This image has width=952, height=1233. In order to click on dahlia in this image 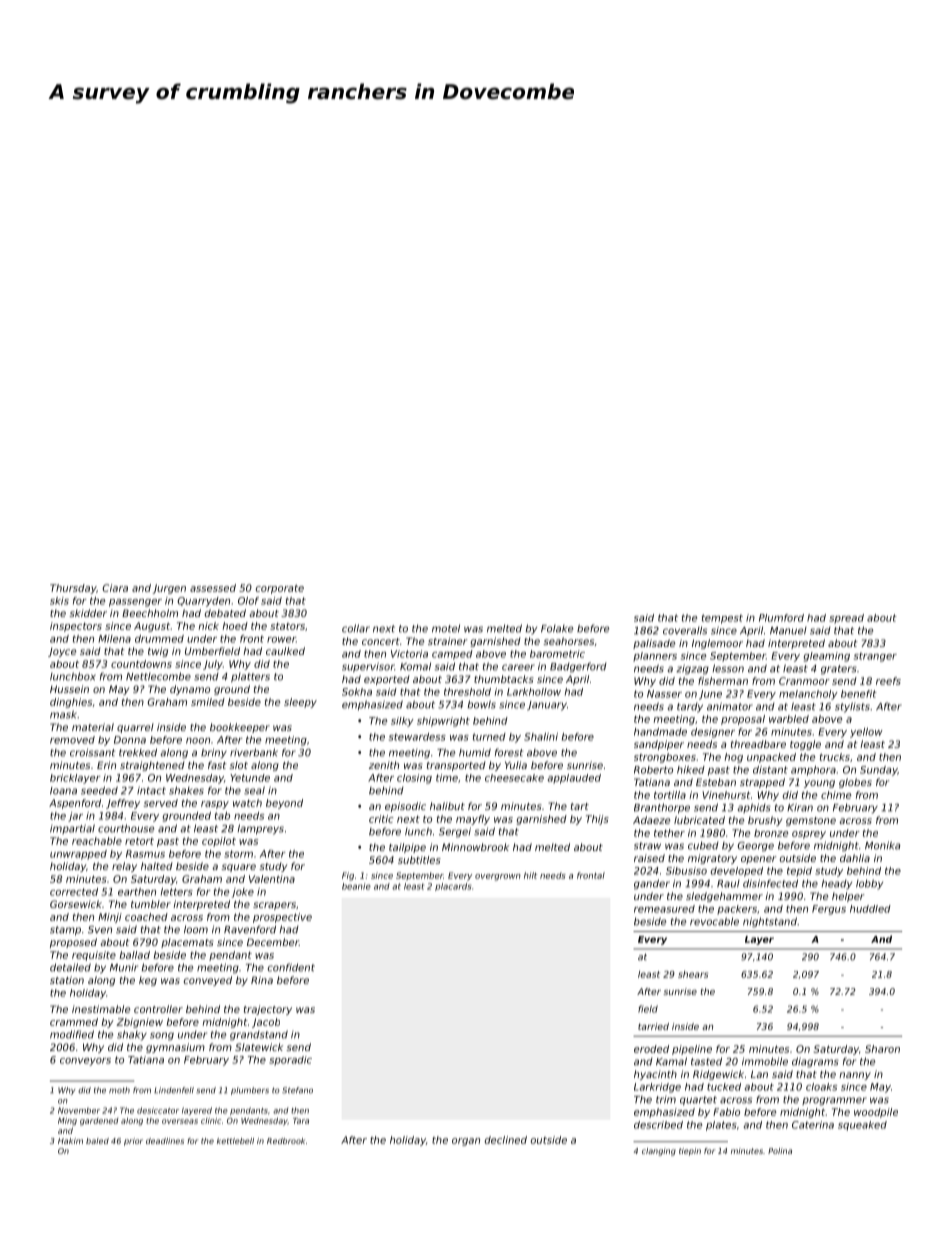, I will do `click(855, 858)`.
